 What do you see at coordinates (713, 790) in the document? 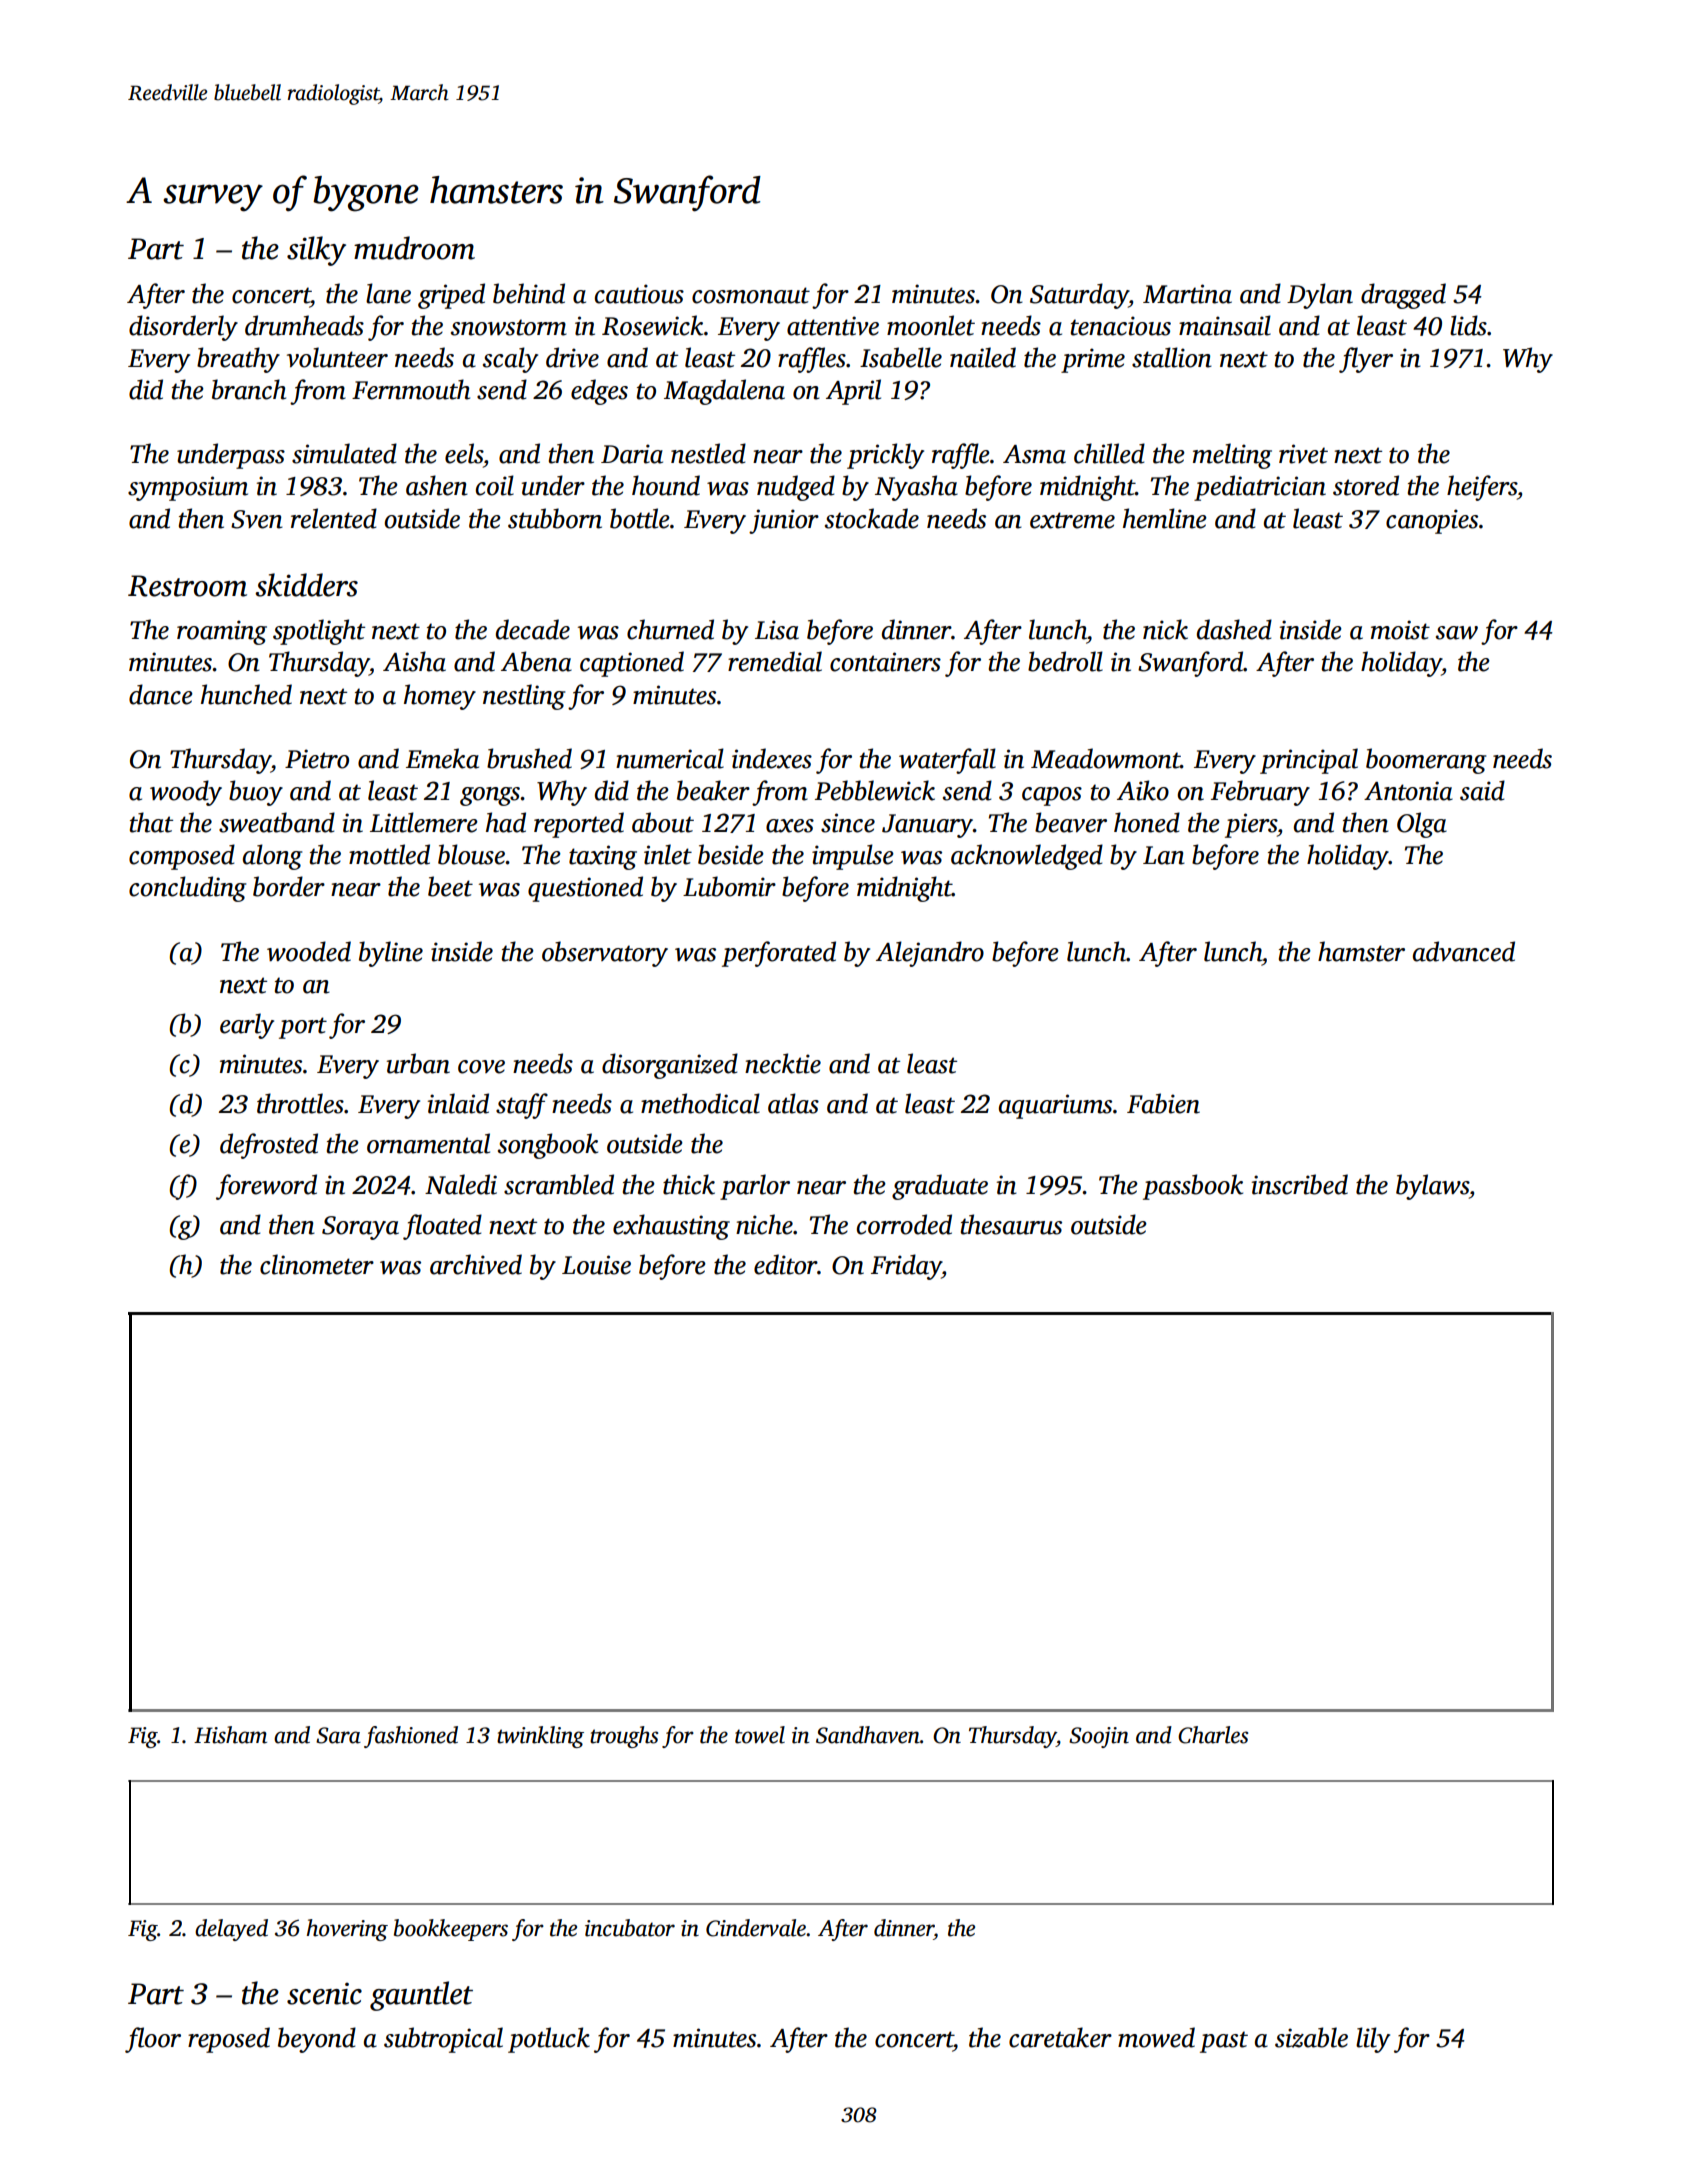
I see `beaker` at bounding box center [713, 790].
